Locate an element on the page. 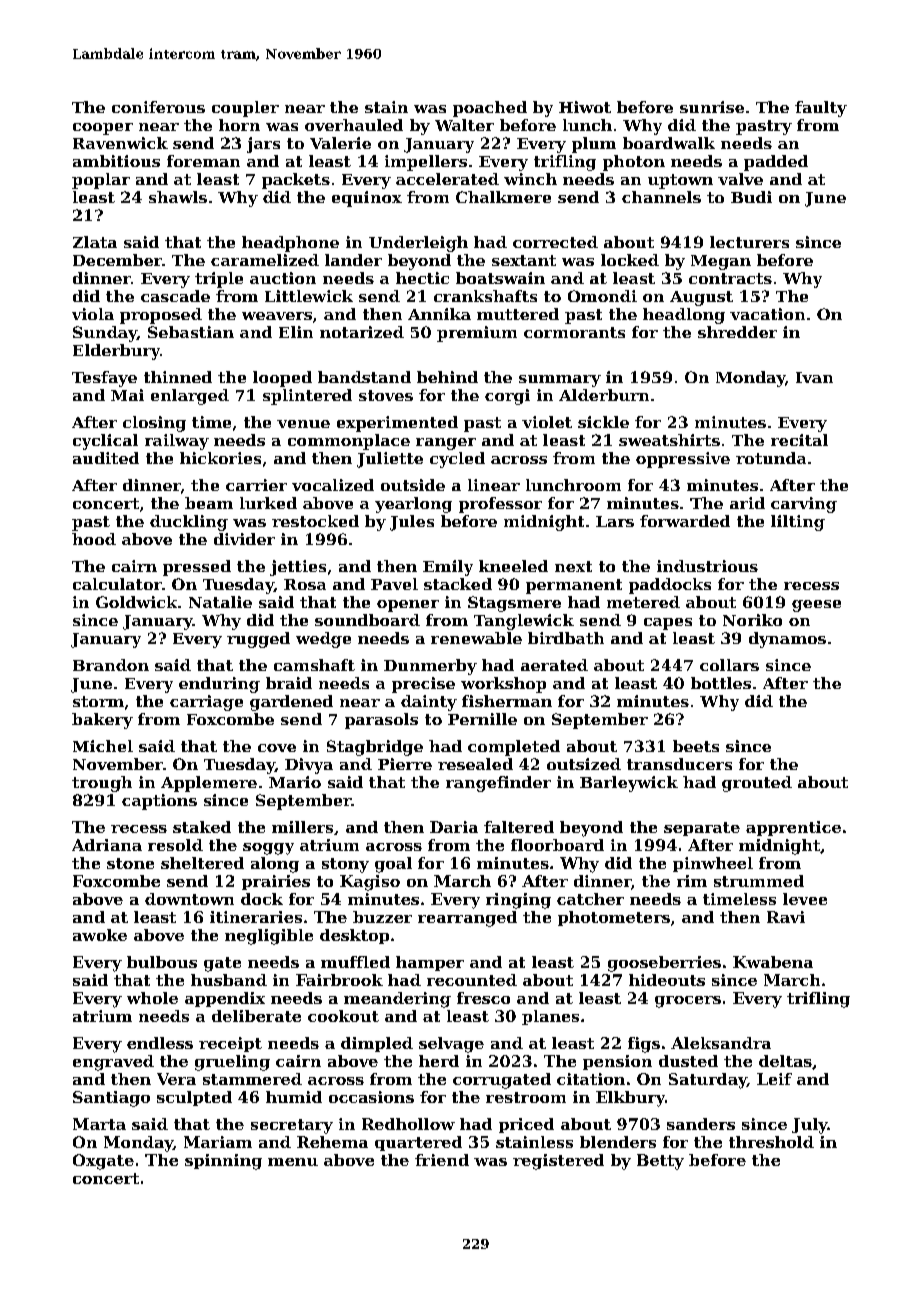 Image resolution: width=924 pixels, height=1308 pixels. stacked is located at coordinates (458, 584).
